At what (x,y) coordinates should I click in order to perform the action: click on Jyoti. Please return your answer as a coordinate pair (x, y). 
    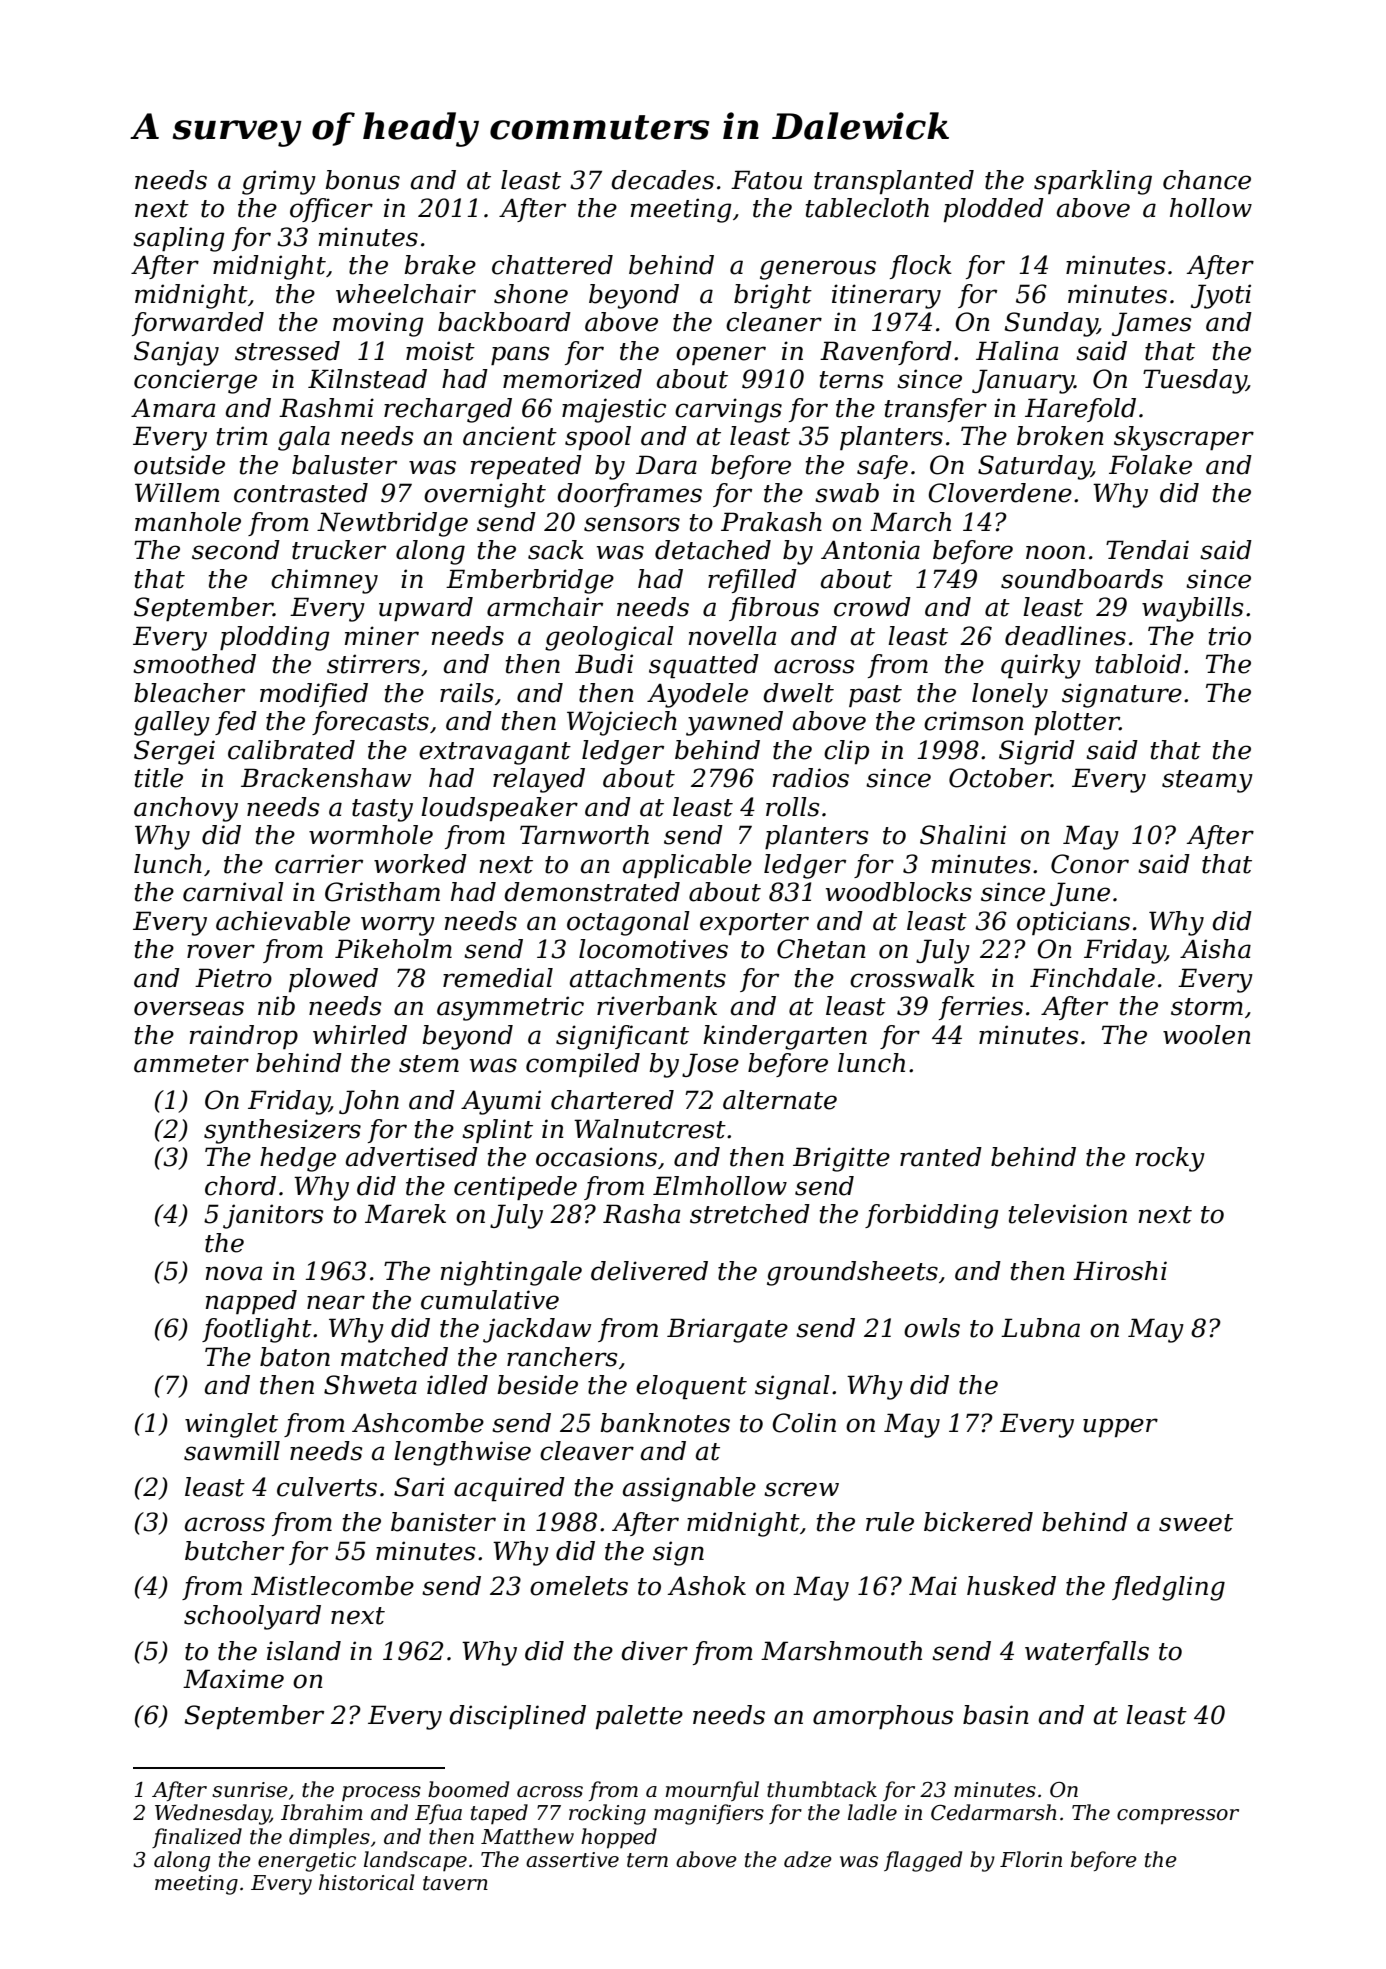
    Looking at the image, I should click on (1221, 296).
